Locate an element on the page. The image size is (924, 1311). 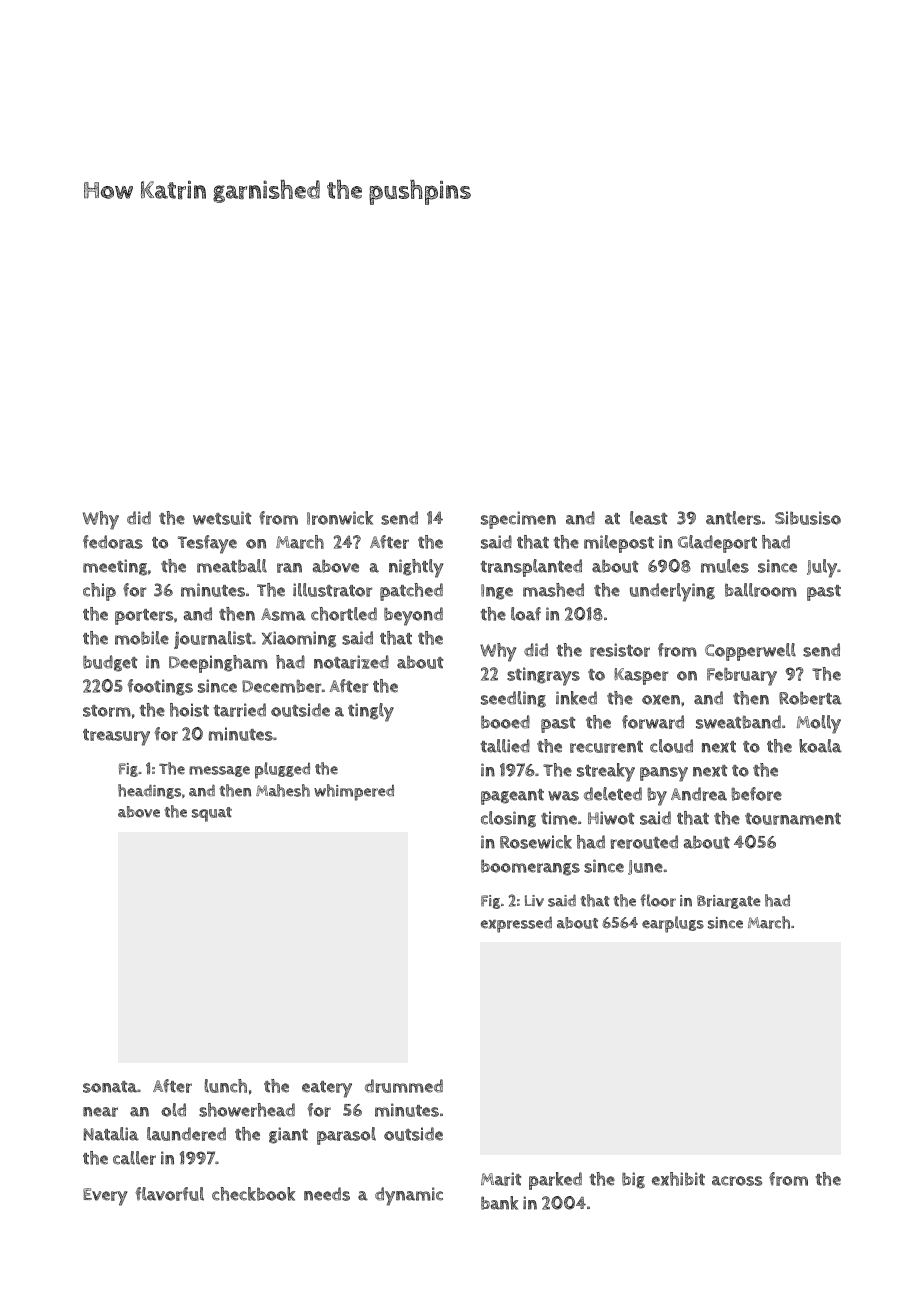
Marit is located at coordinates (501, 1179).
